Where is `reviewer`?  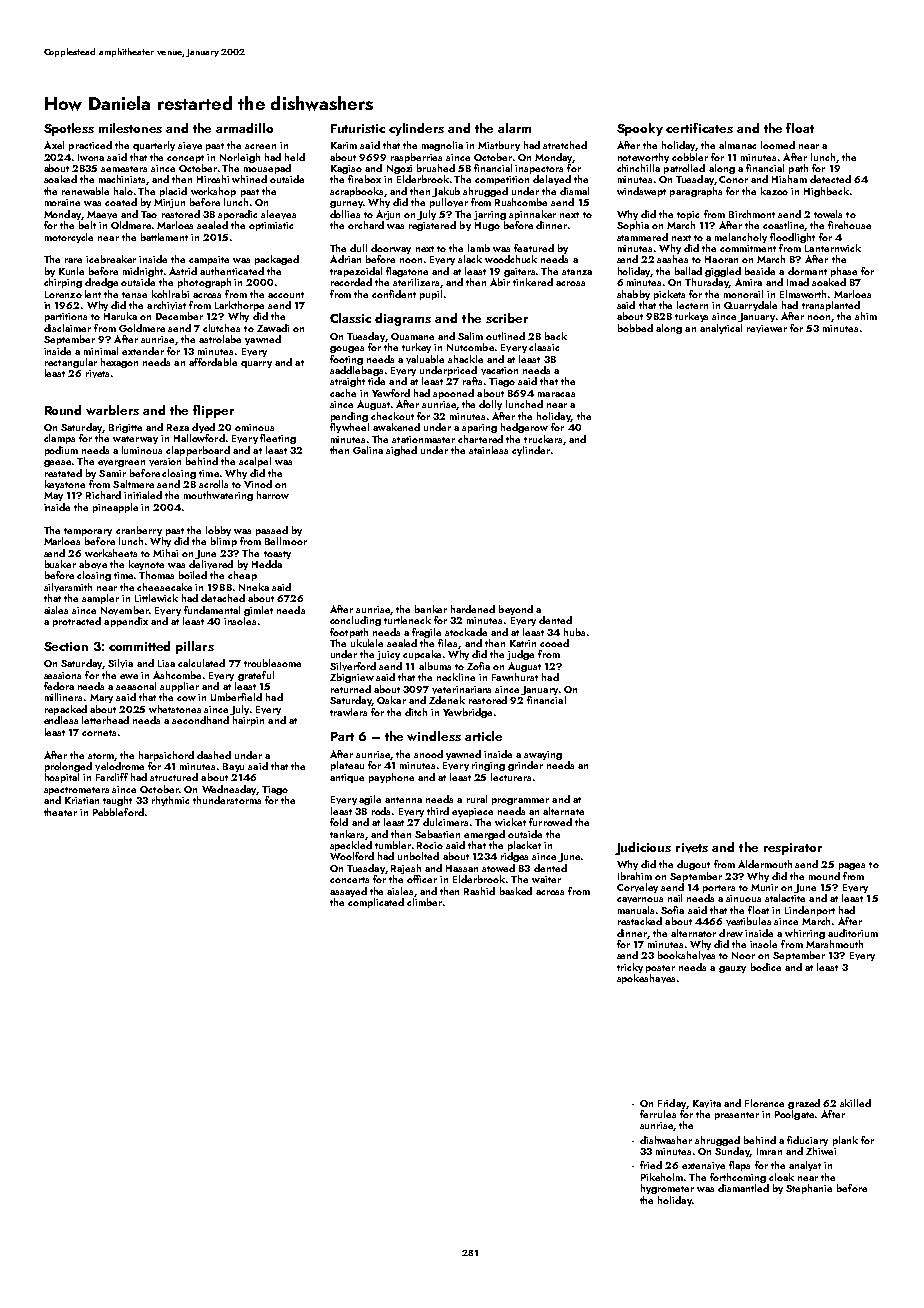 reviewer is located at coordinates (767, 329).
